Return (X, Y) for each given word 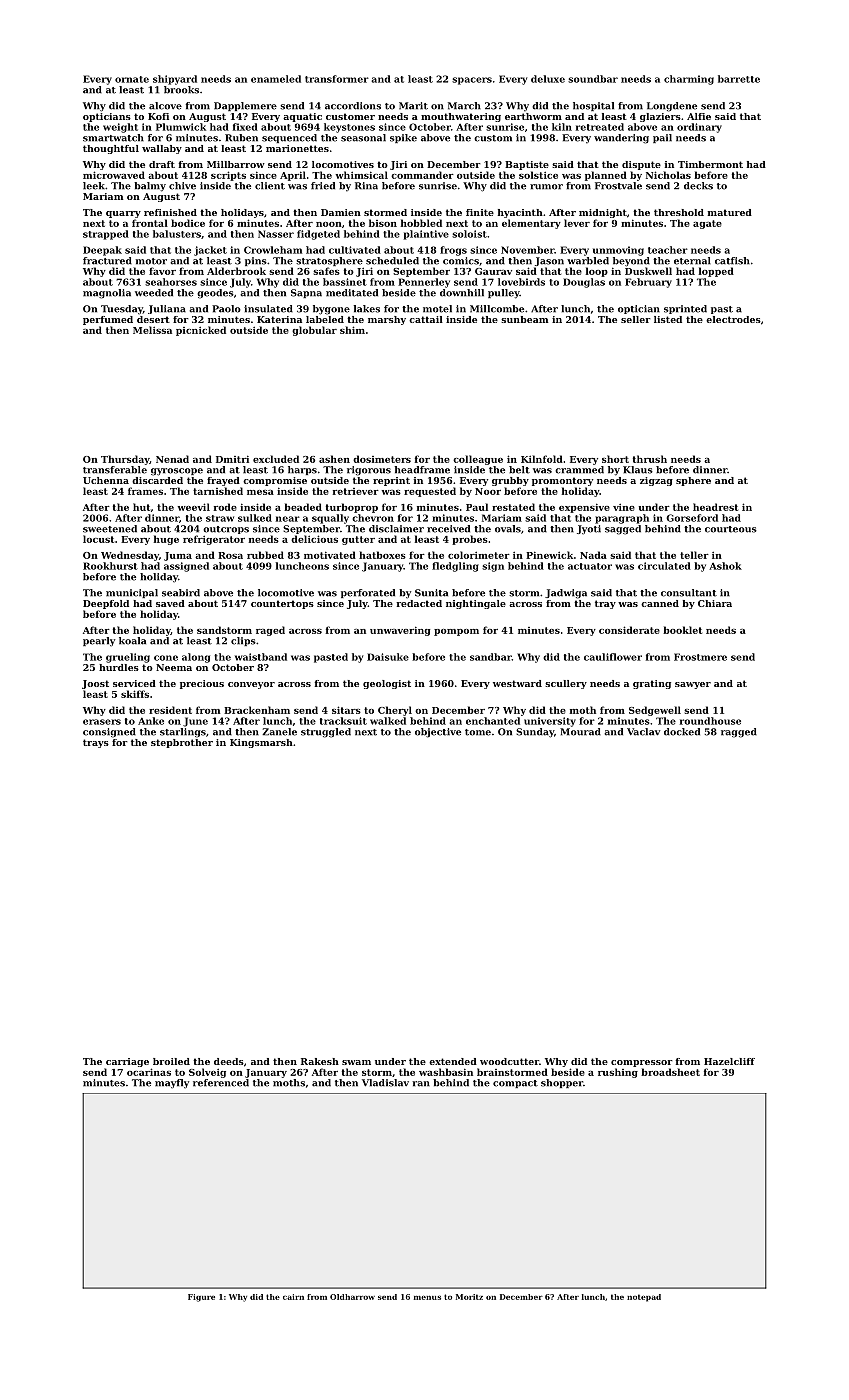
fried (323, 186)
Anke (151, 721)
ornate (132, 79)
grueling (128, 658)
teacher (668, 250)
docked (682, 732)
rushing (618, 1073)
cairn (293, 1297)
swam (356, 1062)
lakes (367, 309)
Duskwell (648, 271)
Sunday (535, 733)
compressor (642, 1063)
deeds (229, 1061)
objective (438, 733)
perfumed (108, 320)
